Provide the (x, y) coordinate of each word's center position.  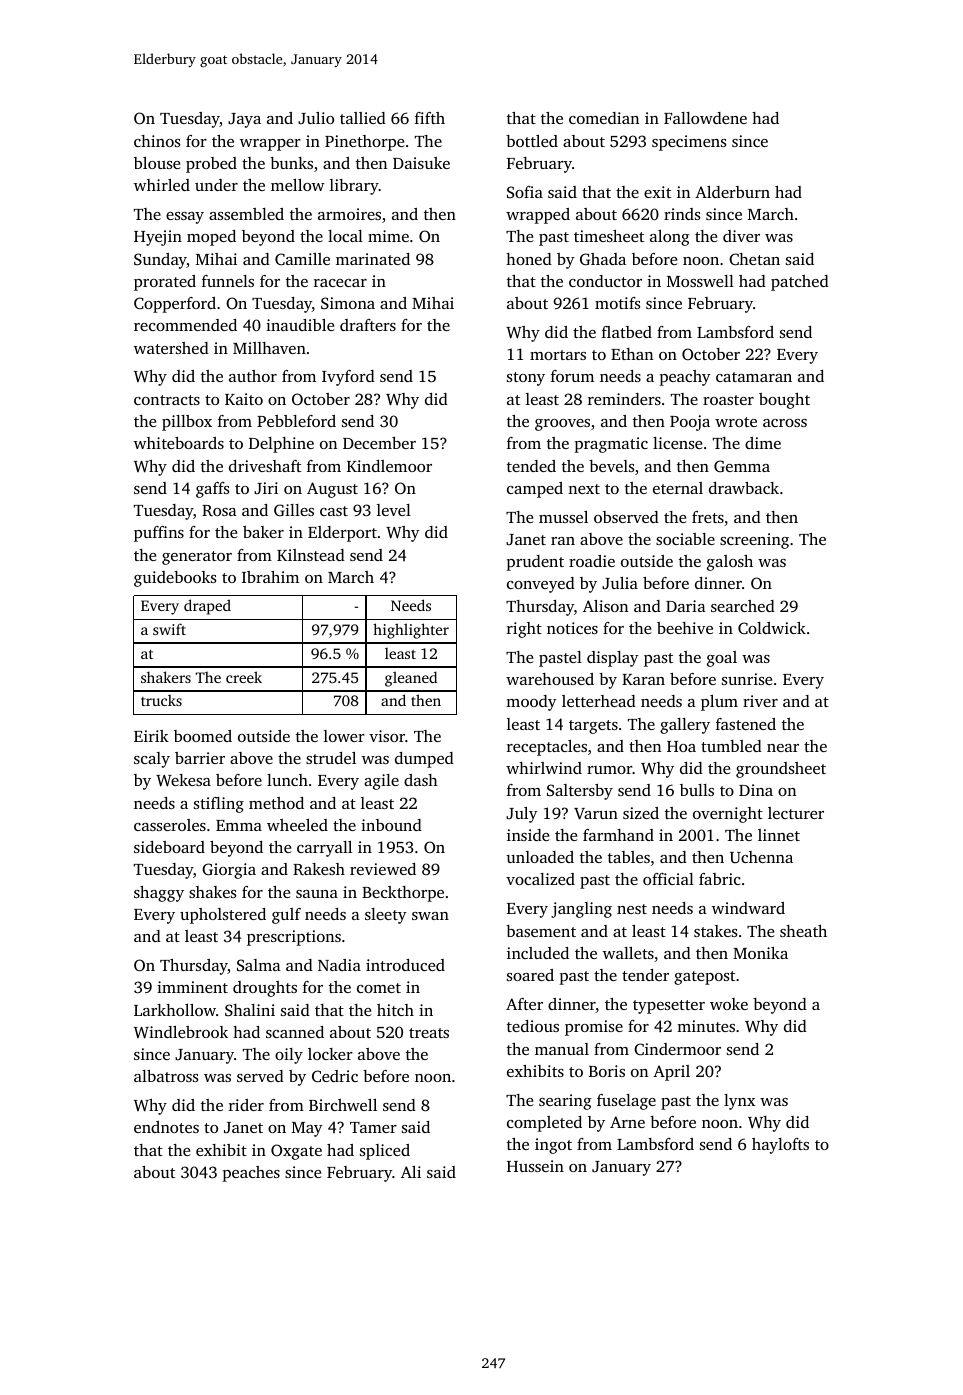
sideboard (169, 847)
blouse (157, 163)
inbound (391, 825)
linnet (779, 835)
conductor (605, 281)
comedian (604, 118)
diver (741, 236)
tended (531, 466)
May (307, 1129)
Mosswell (700, 281)
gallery (685, 726)
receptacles (547, 748)
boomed (203, 736)
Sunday (160, 261)
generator (197, 558)
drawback (744, 488)
